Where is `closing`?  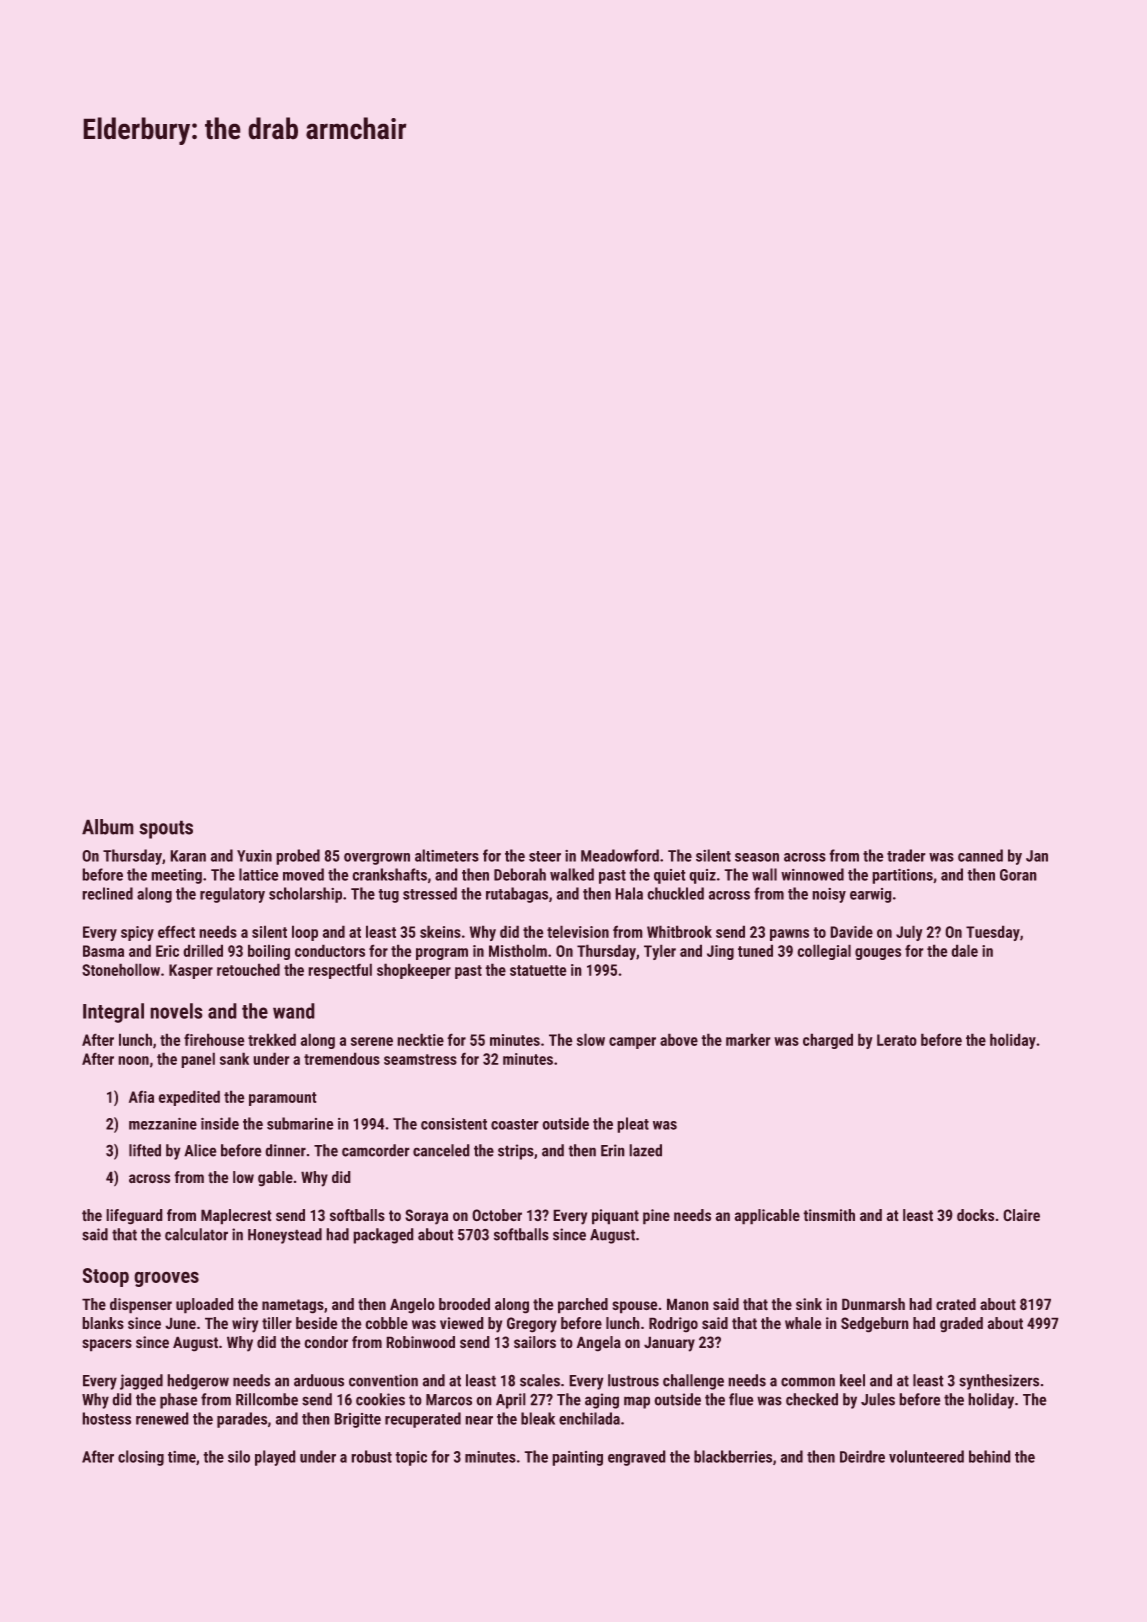
closing is located at coordinates (141, 1458).
